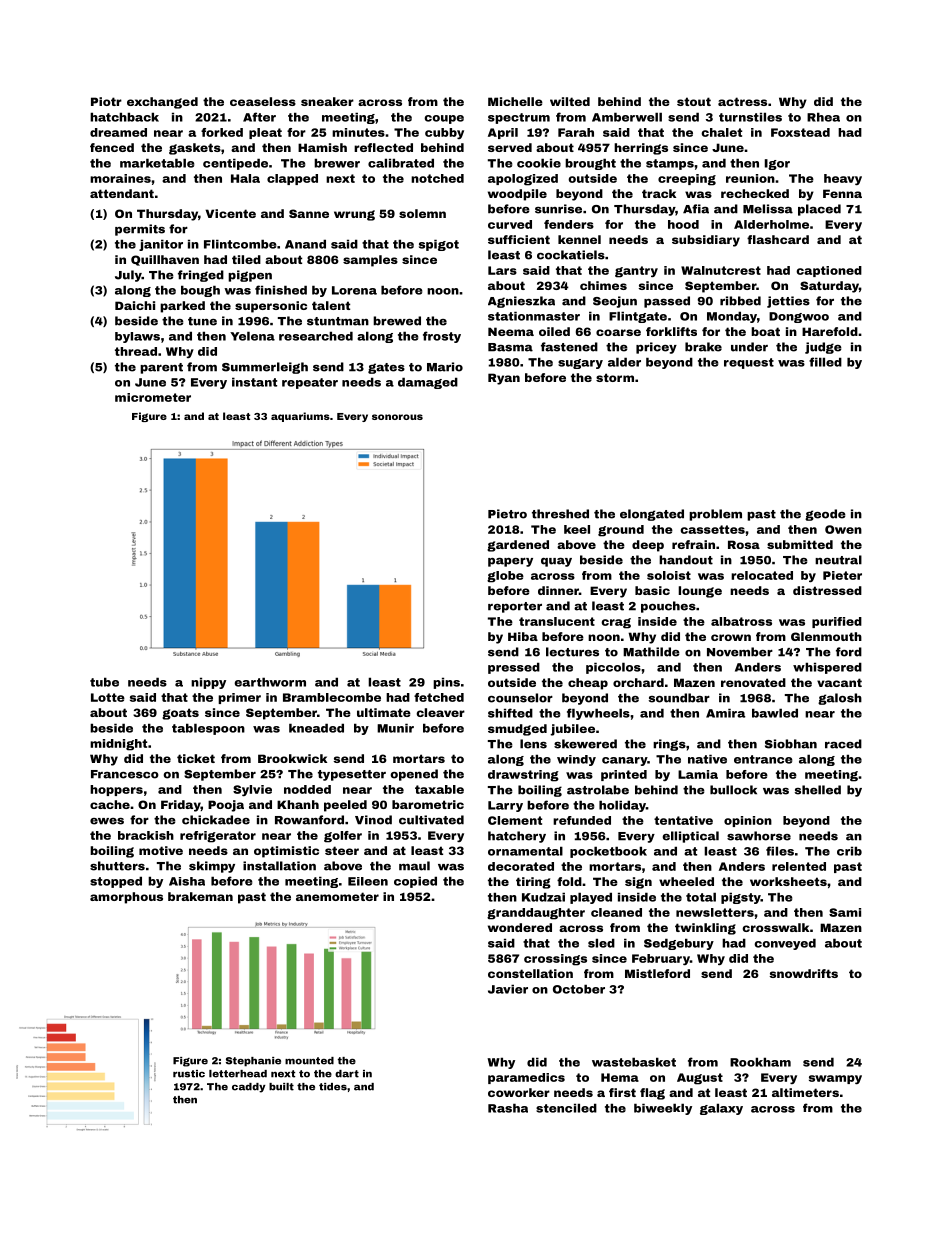 The width and height of the image is (952, 1233). Describe the element at coordinates (523, 776) in the image. I see `drawstring` at that location.
